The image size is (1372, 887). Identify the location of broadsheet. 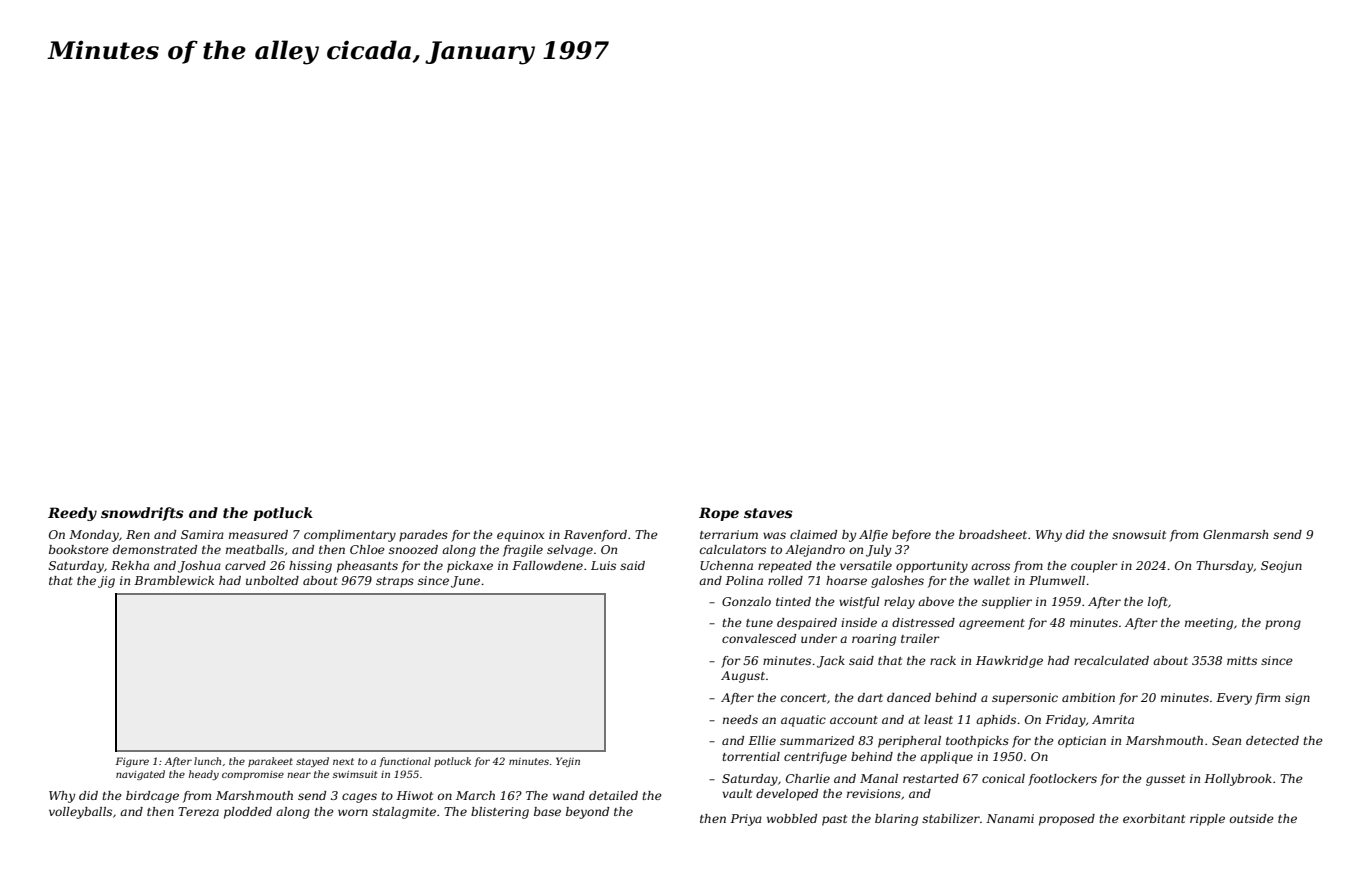
(993, 534).
